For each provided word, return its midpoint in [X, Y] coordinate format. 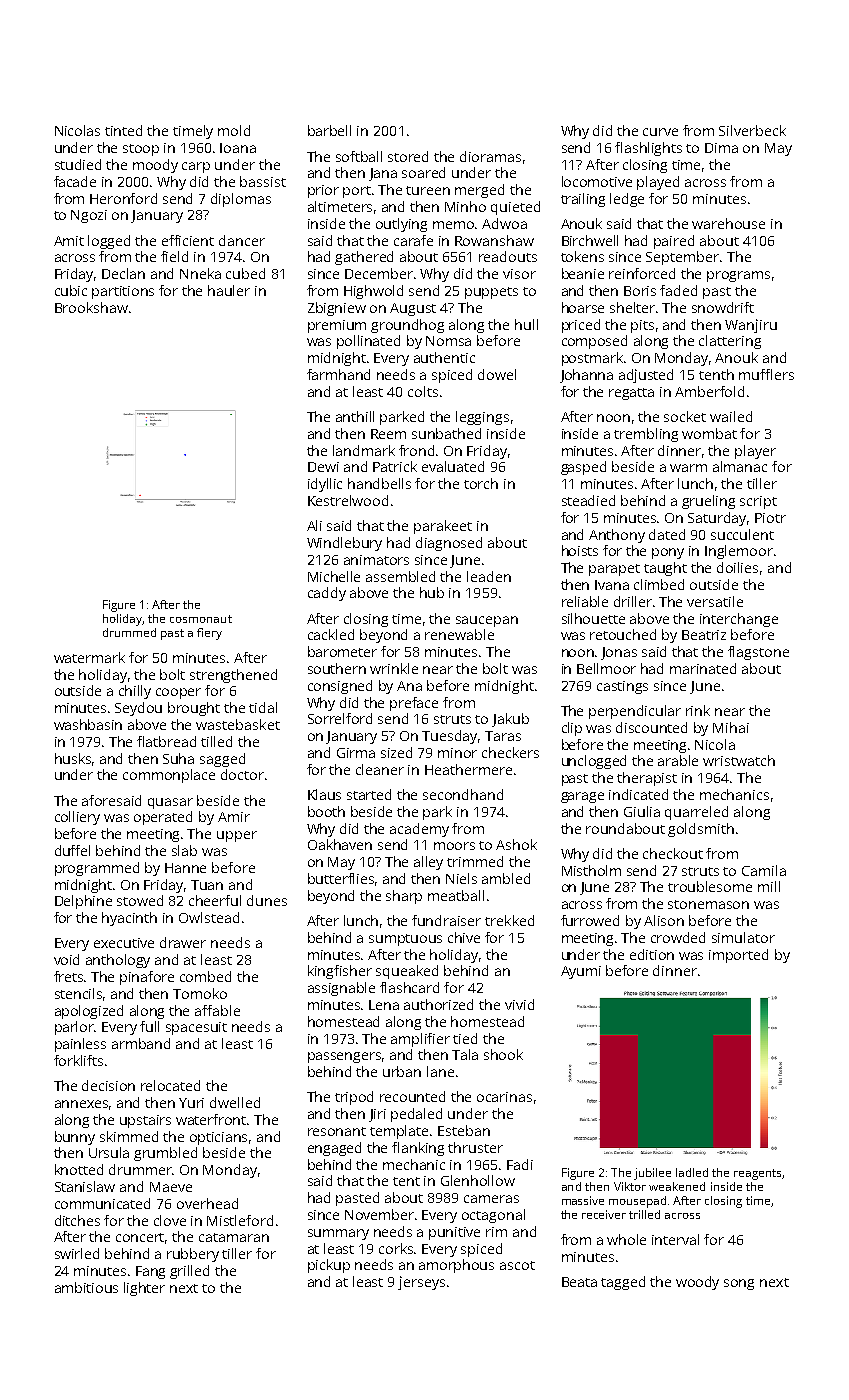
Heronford [123, 198]
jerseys [421, 1283]
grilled [189, 1272]
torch [481, 483]
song [739, 1284]
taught [665, 569]
